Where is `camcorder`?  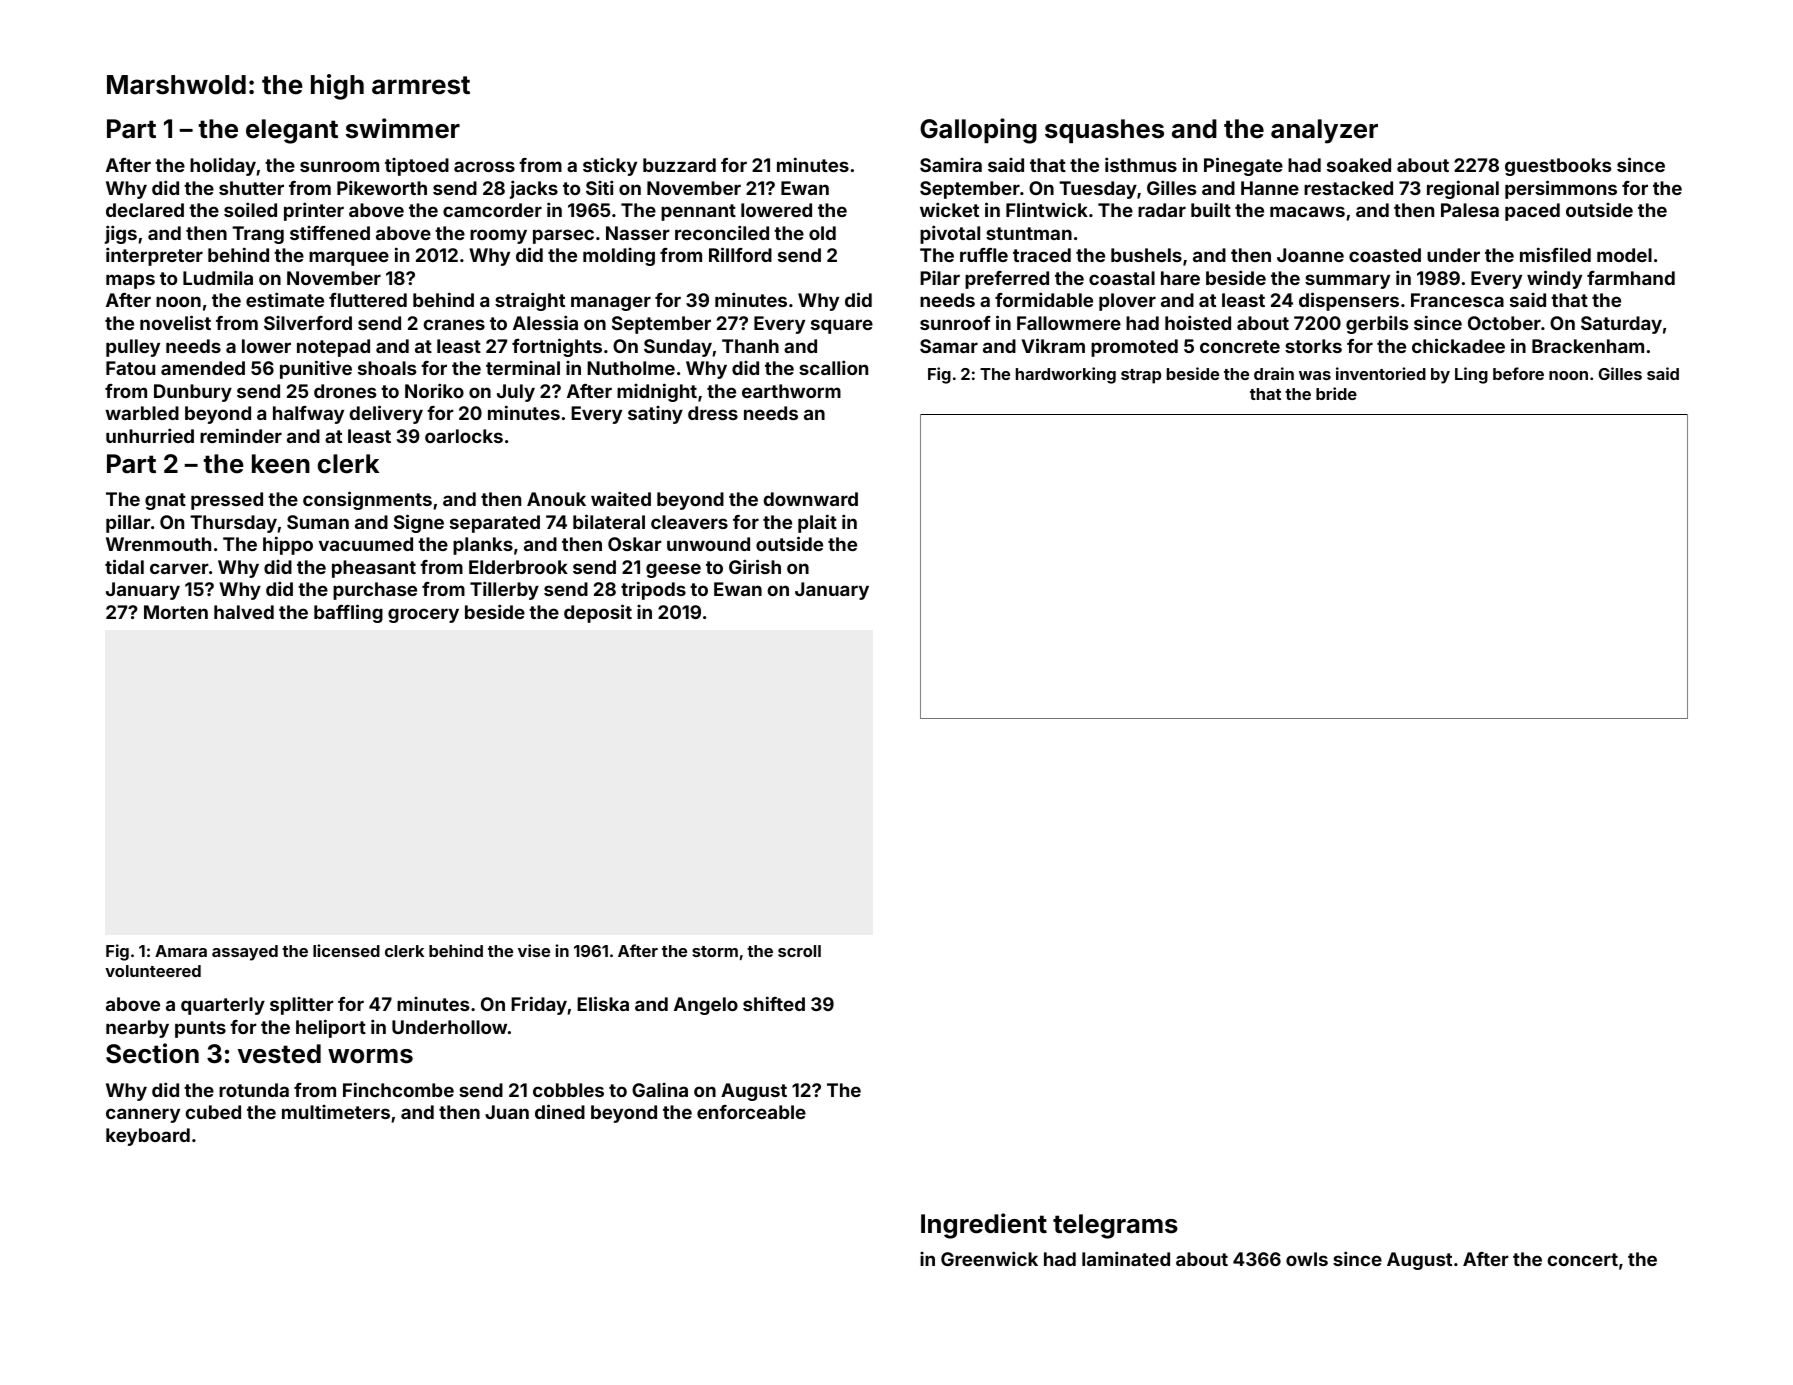
camcorder is located at coordinates (492, 210).
